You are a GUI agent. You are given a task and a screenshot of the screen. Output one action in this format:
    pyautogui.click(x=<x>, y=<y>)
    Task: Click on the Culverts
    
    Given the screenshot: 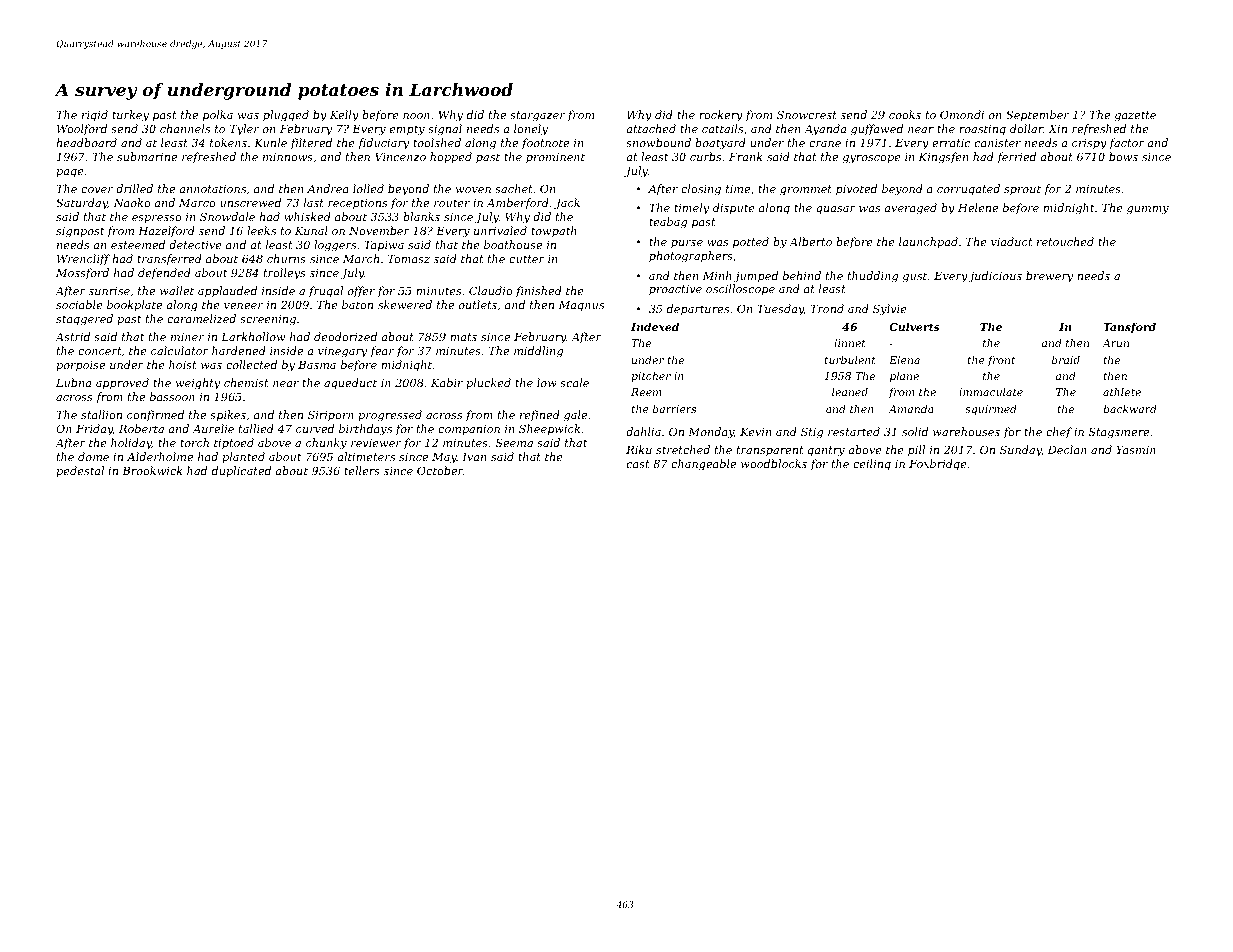 What is the action you would take?
    pyautogui.click(x=914, y=327)
